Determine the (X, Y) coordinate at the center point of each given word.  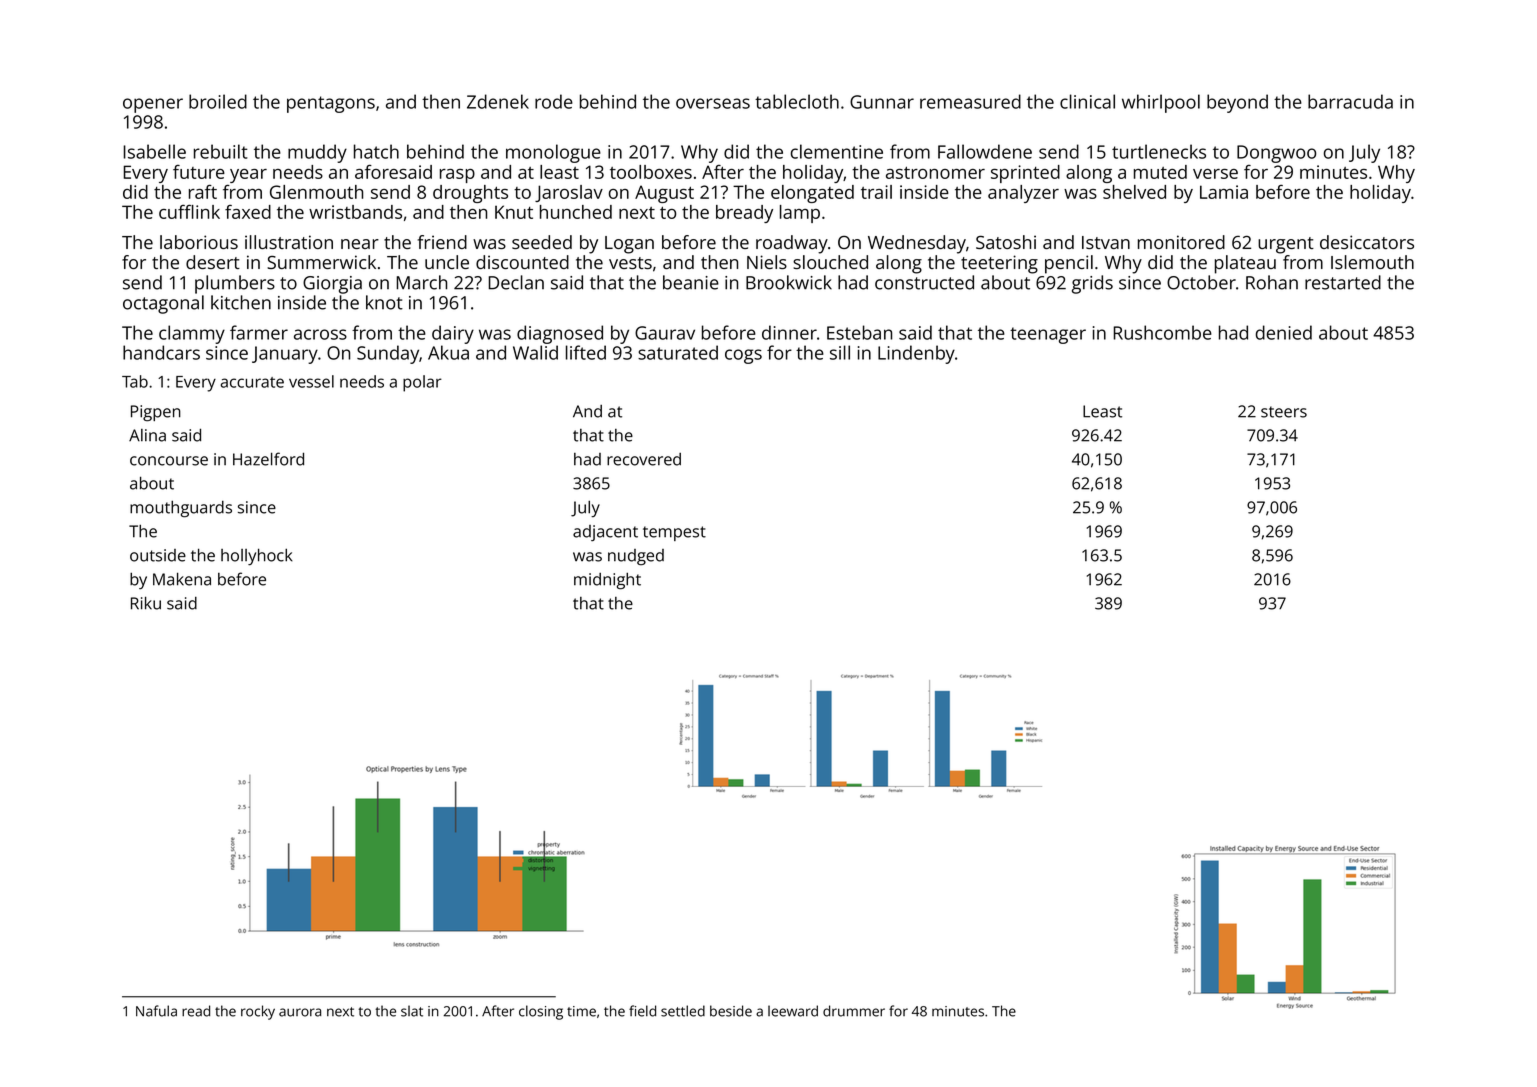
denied (1284, 332)
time (581, 1011)
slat (412, 1011)
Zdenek (498, 101)
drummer (854, 1011)
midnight (607, 581)
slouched (830, 262)
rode (554, 101)
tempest (674, 533)
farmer (259, 332)
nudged (636, 557)
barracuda (1350, 101)
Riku (146, 603)
